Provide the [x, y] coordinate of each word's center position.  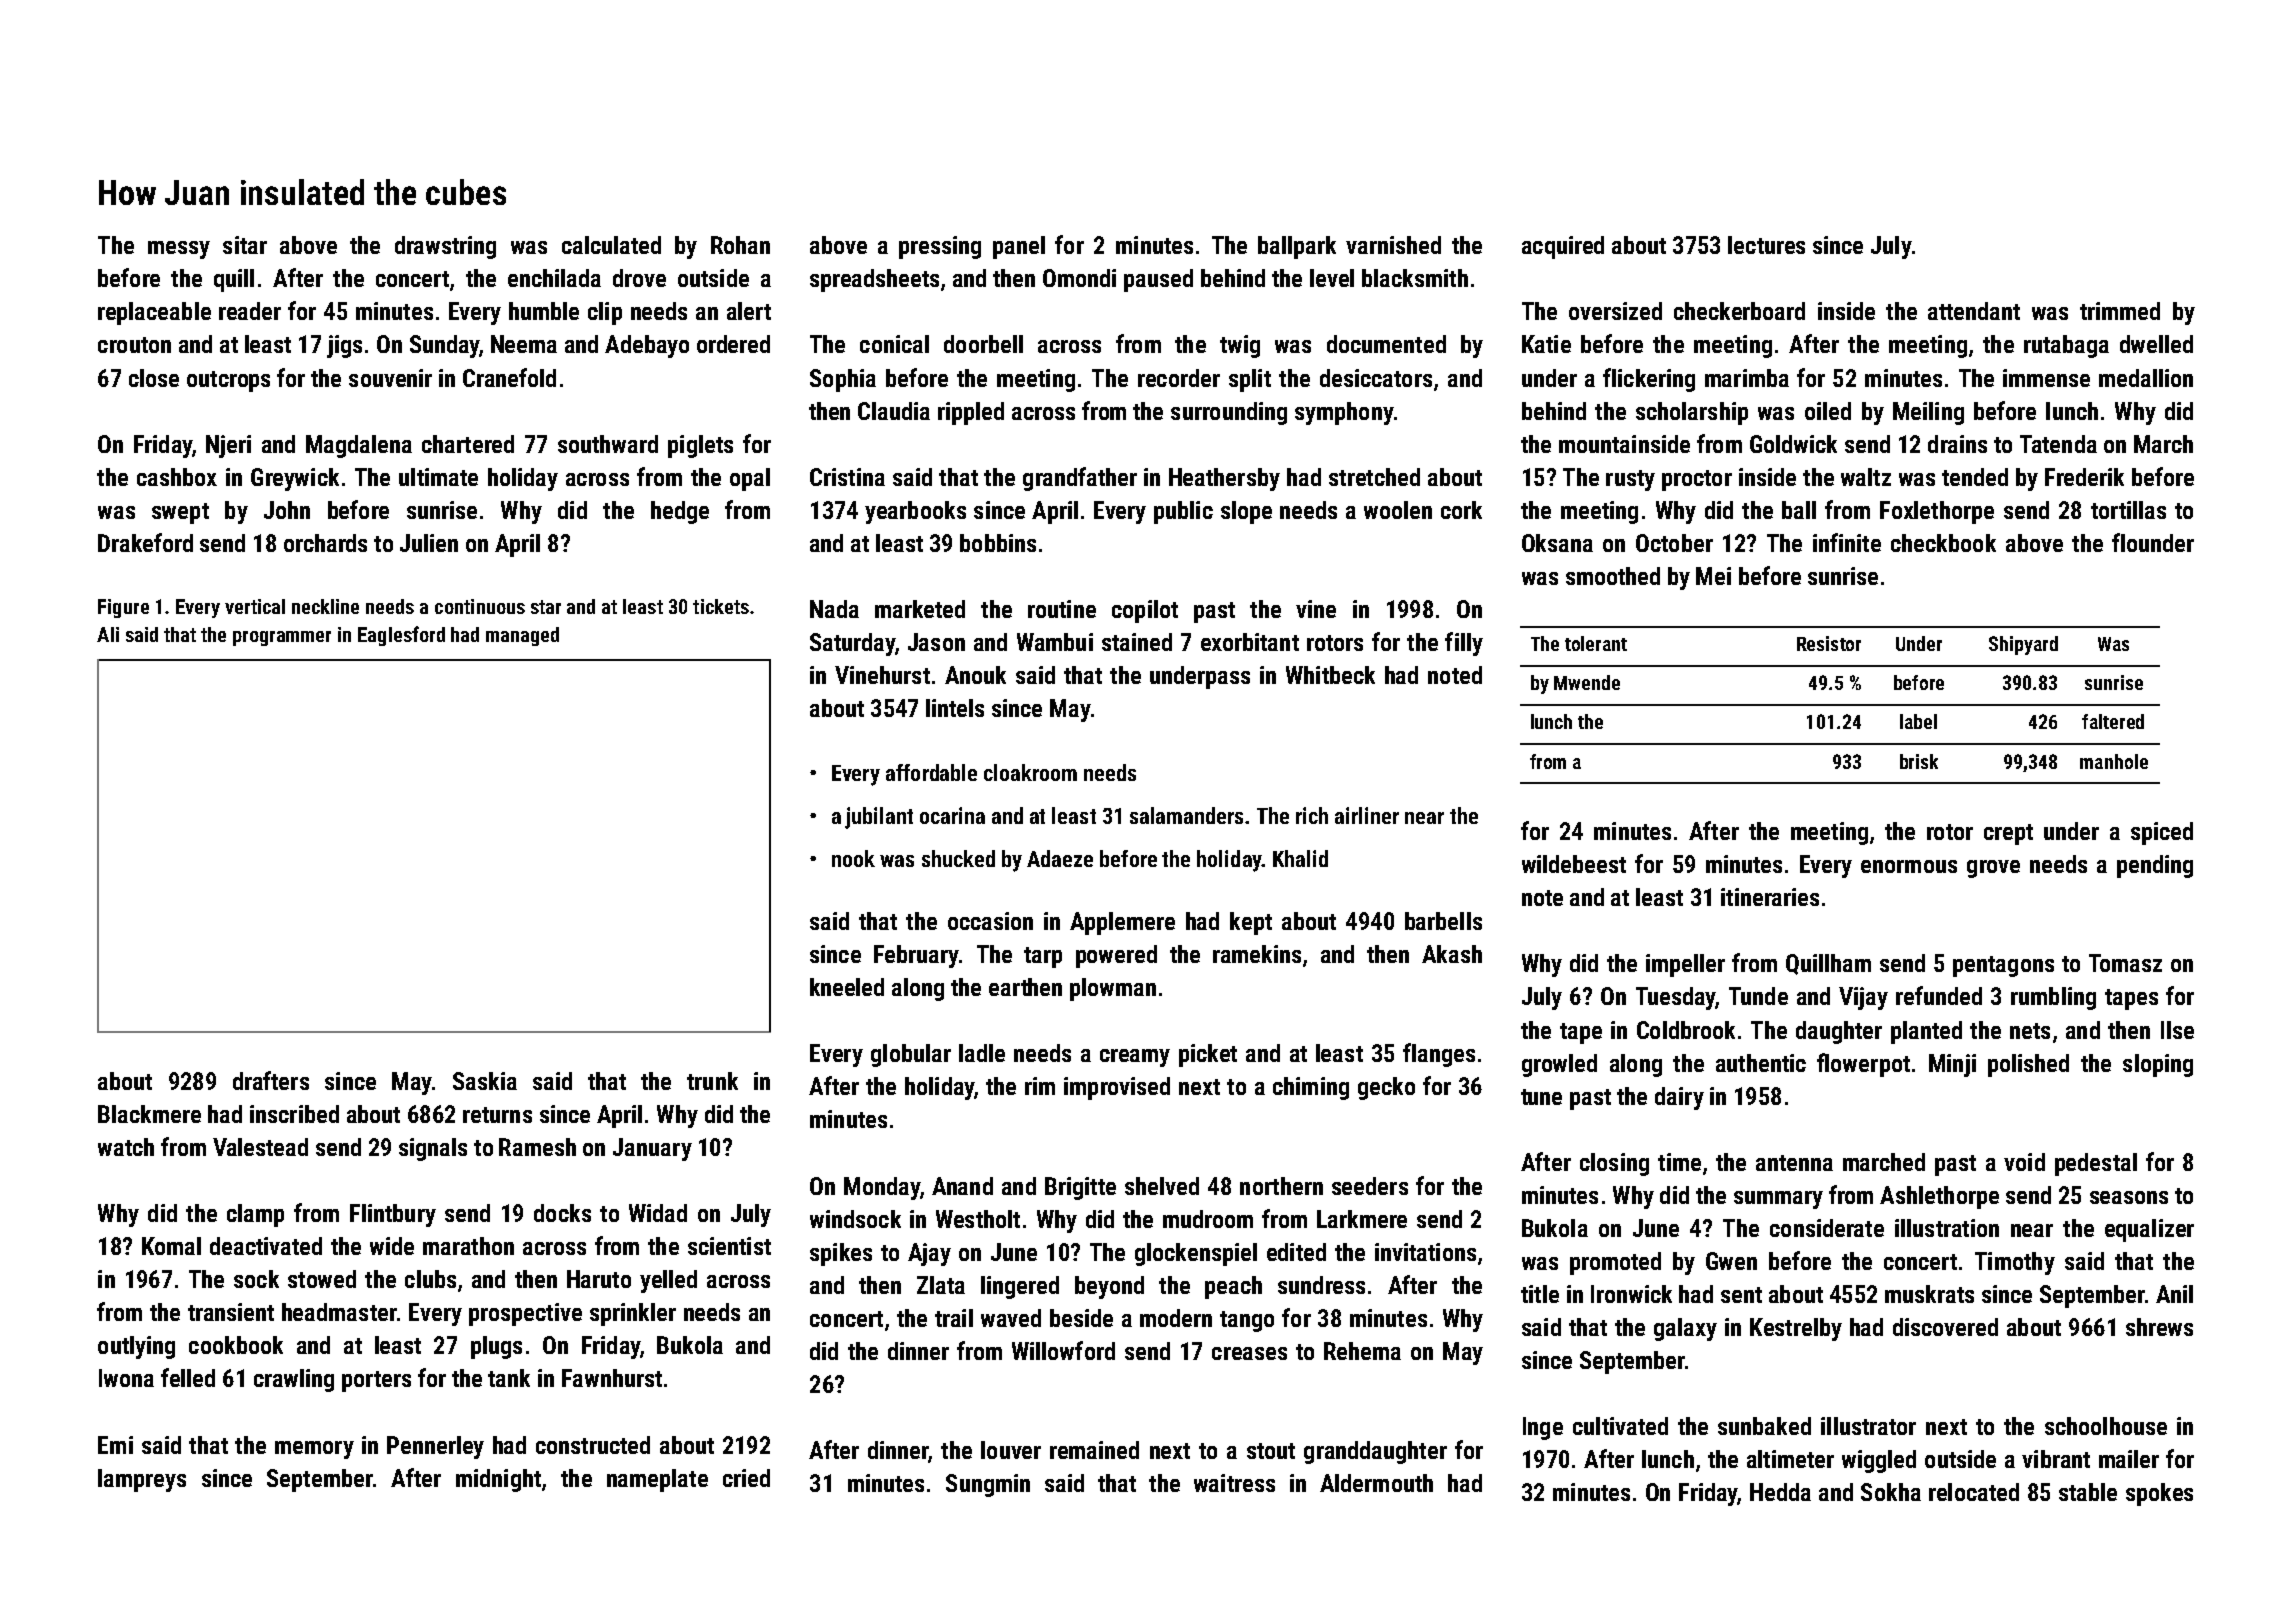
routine [1062, 609]
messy [179, 250]
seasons [2129, 1197]
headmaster [339, 1312]
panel [1019, 247]
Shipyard [2023, 645]
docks [562, 1213]
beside [1081, 1318]
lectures [1766, 245]
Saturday [852, 644]
